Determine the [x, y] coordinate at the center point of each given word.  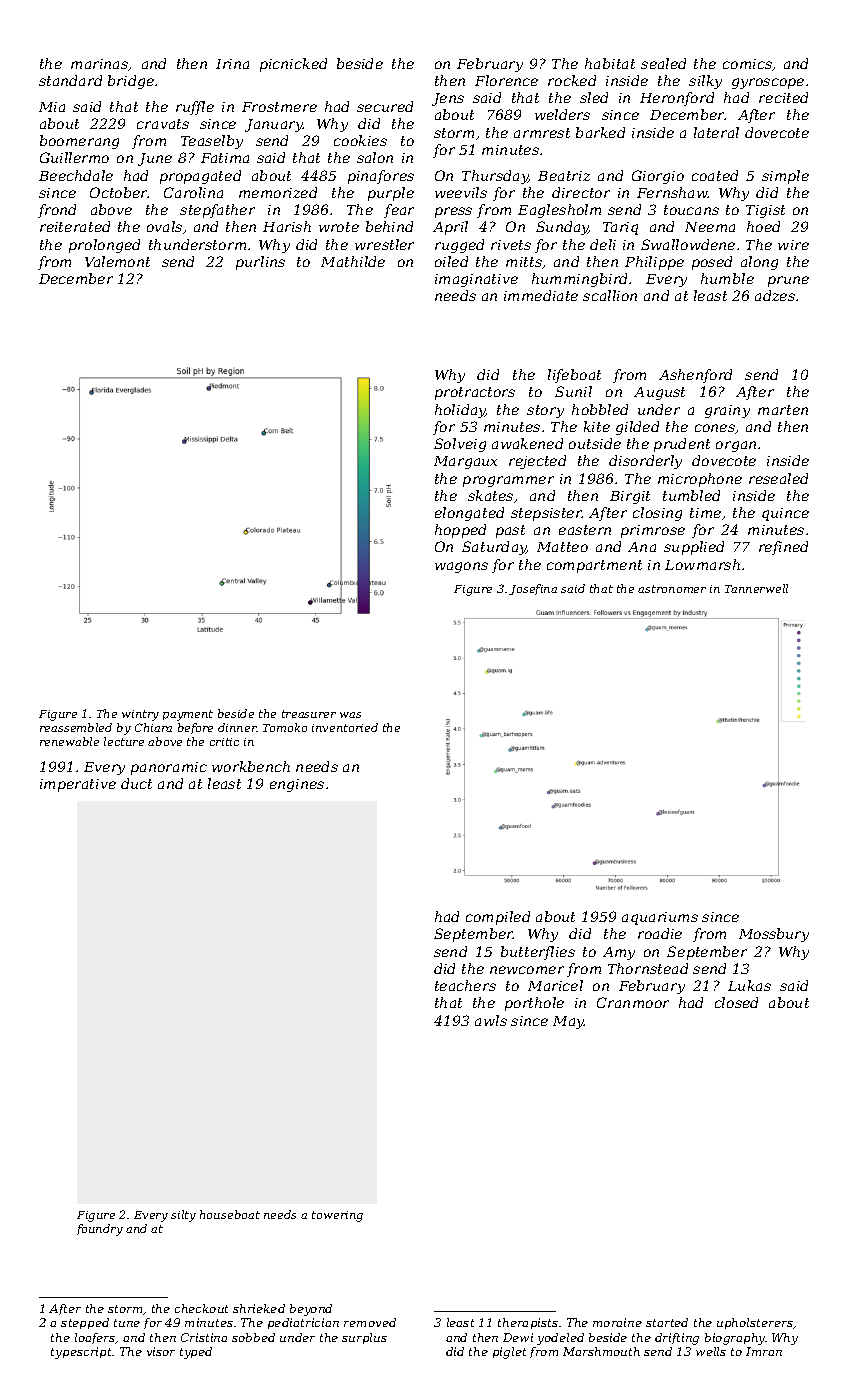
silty [183, 1216]
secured [385, 106]
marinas [100, 65]
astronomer [672, 589]
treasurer [309, 714]
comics [748, 65]
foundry [100, 1230]
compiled [498, 918]
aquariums [660, 918]
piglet [509, 1353]
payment [188, 715]
